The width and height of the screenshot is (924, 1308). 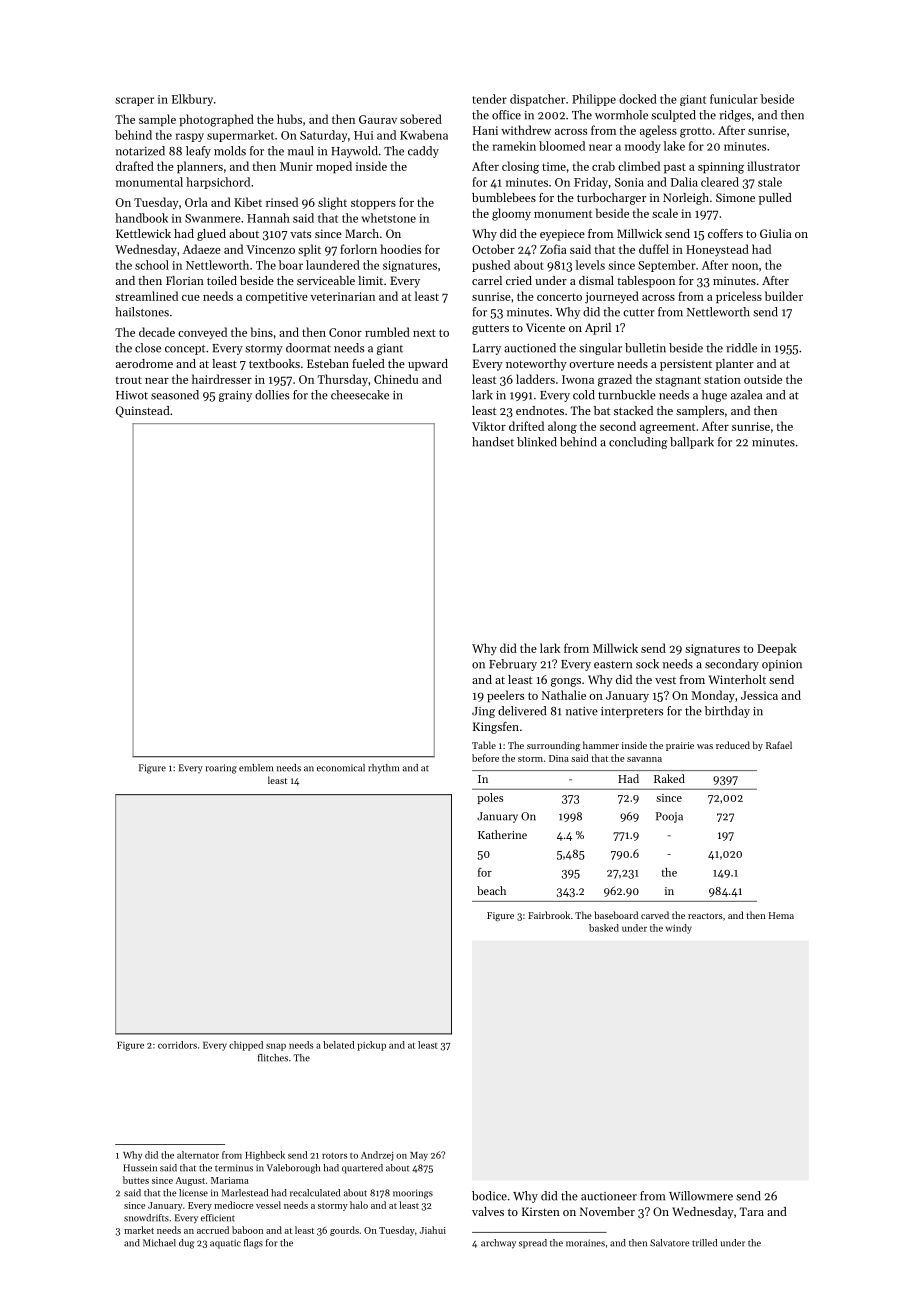 What do you see at coordinates (752, 1211) in the screenshot?
I see `Tara` at bounding box center [752, 1211].
